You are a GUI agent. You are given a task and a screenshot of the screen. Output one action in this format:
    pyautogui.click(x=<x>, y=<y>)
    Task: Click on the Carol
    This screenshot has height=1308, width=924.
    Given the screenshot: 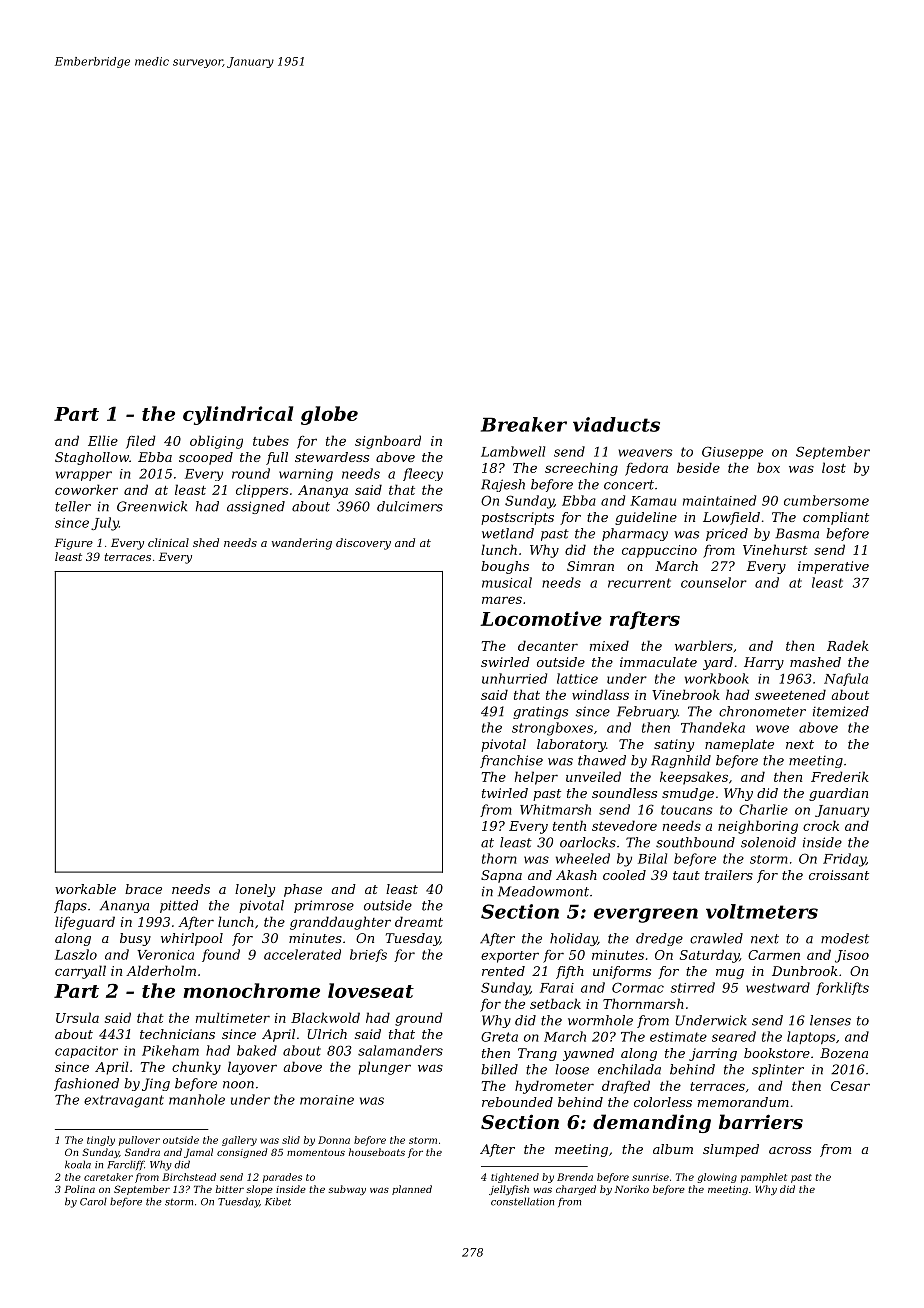 What is the action you would take?
    pyautogui.click(x=93, y=1201)
